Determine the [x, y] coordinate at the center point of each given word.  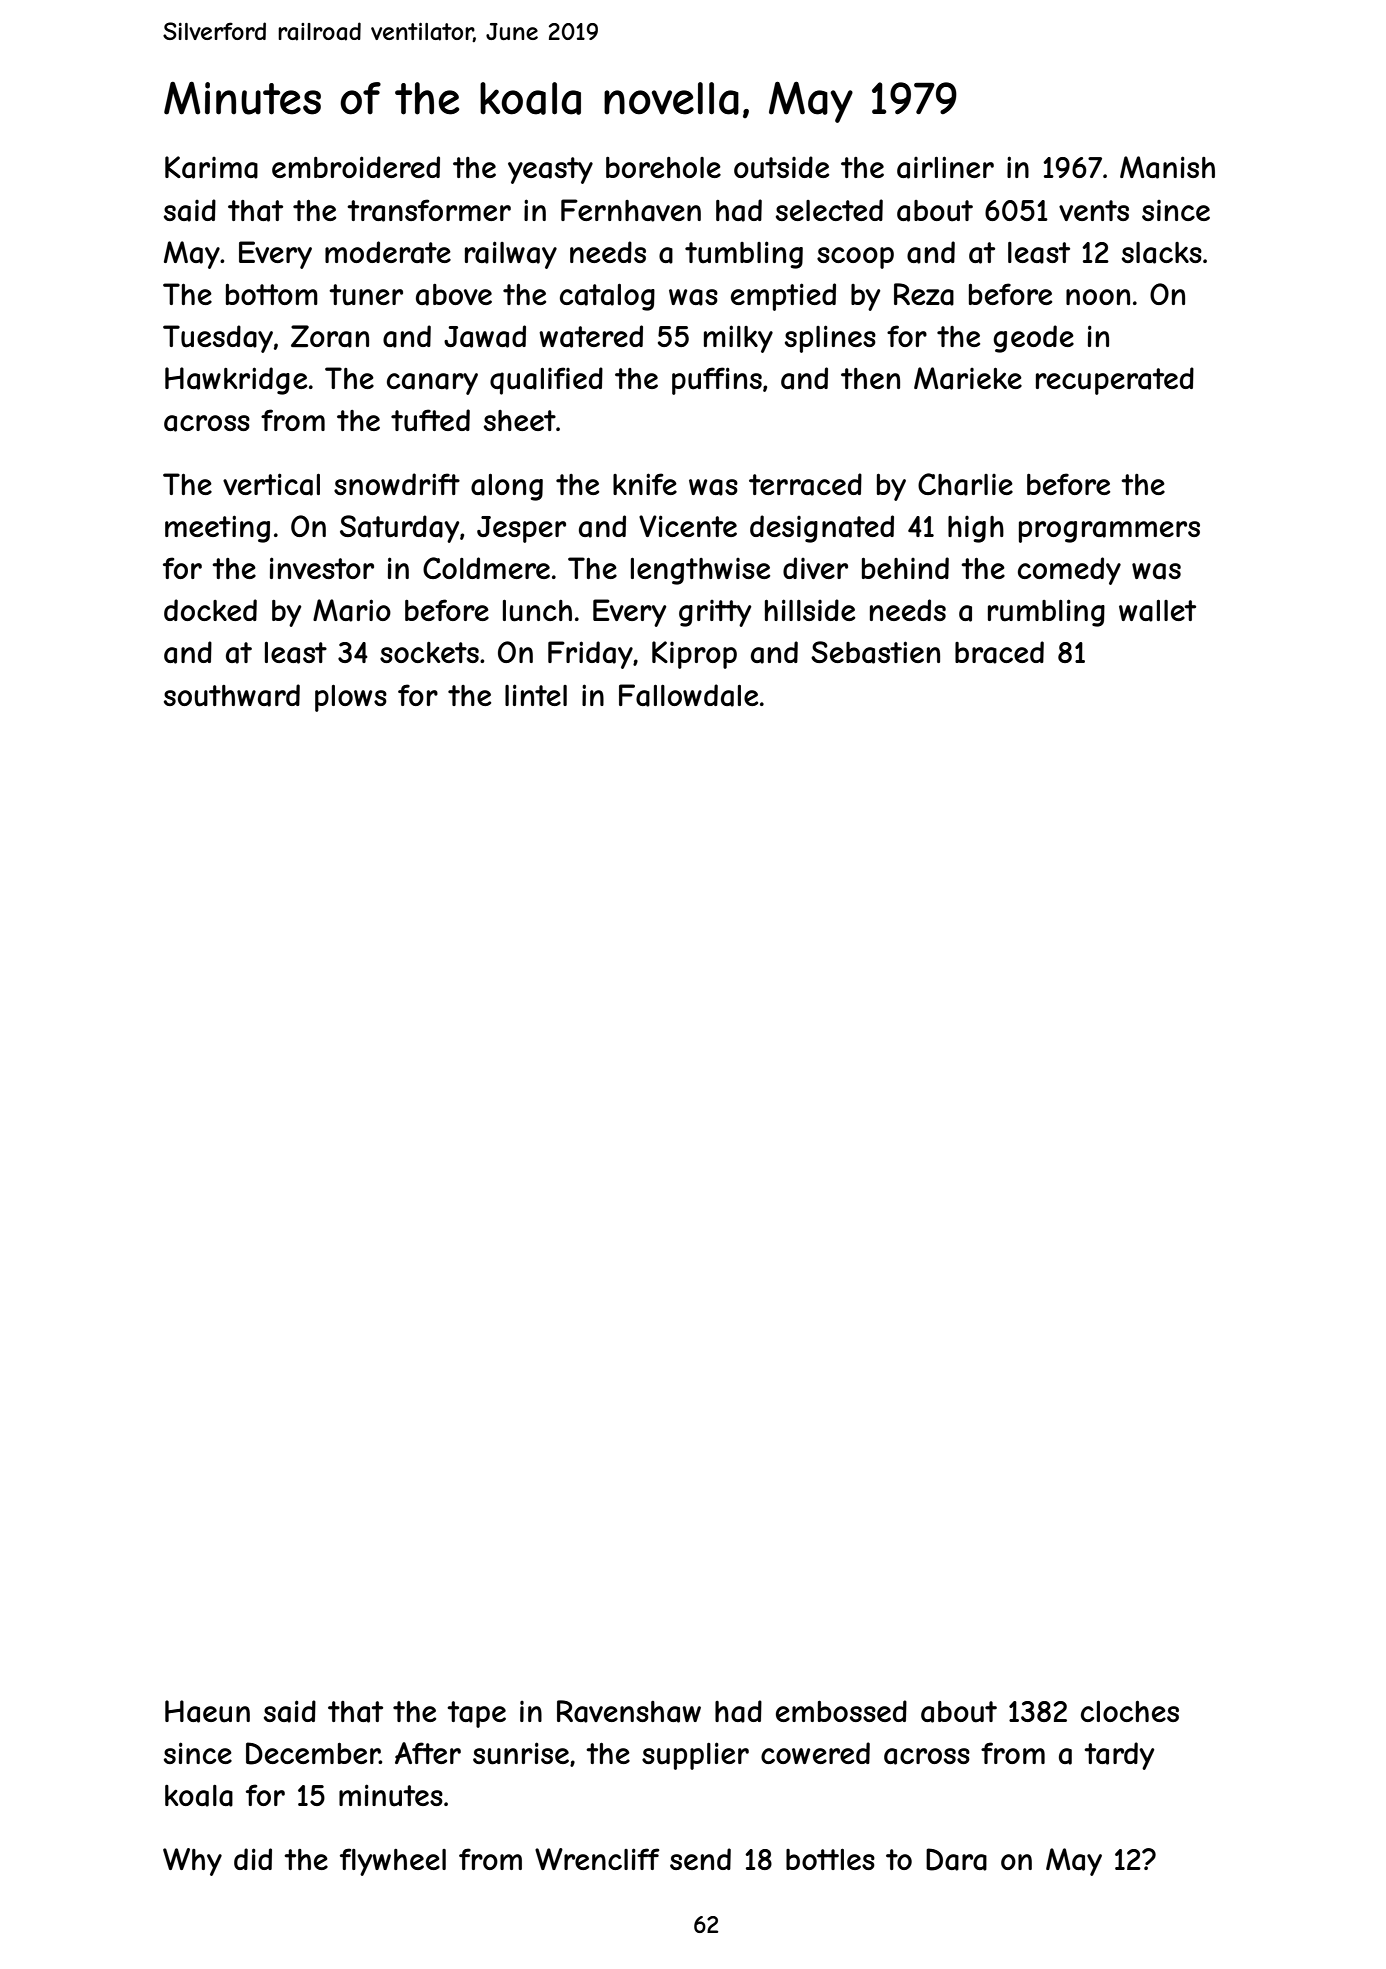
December [313, 1753]
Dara [956, 1859]
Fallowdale [688, 695]
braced [999, 652]
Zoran [330, 336]
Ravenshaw [629, 1711]
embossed [841, 1711]
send [700, 1859]
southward [232, 695]
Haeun [207, 1711]
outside [781, 167]
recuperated [1115, 381]
